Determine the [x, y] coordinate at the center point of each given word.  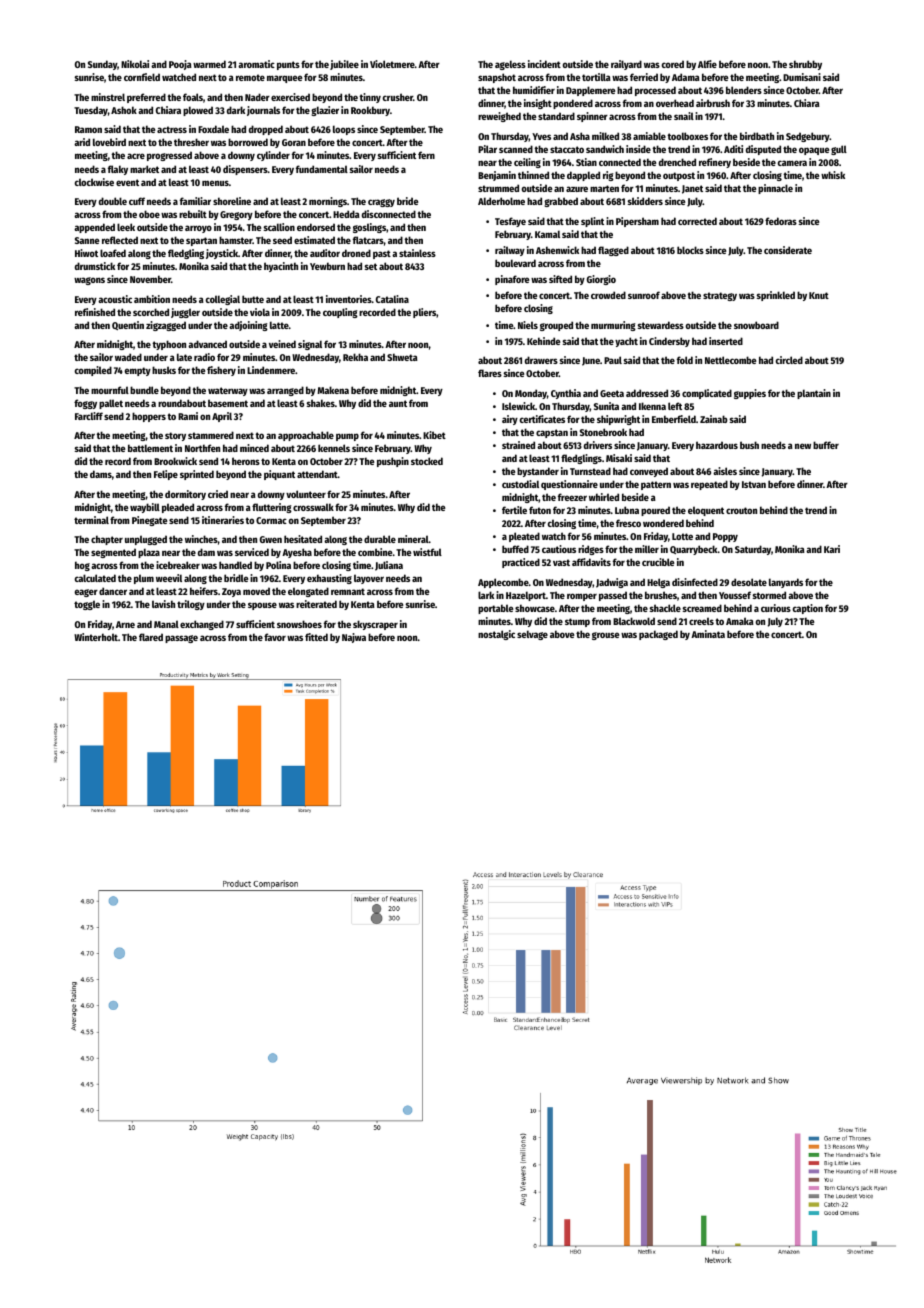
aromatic [256, 64]
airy [510, 420]
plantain [814, 394]
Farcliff [89, 416]
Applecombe [503, 583]
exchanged [202, 625]
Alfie [707, 64]
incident [544, 64]
